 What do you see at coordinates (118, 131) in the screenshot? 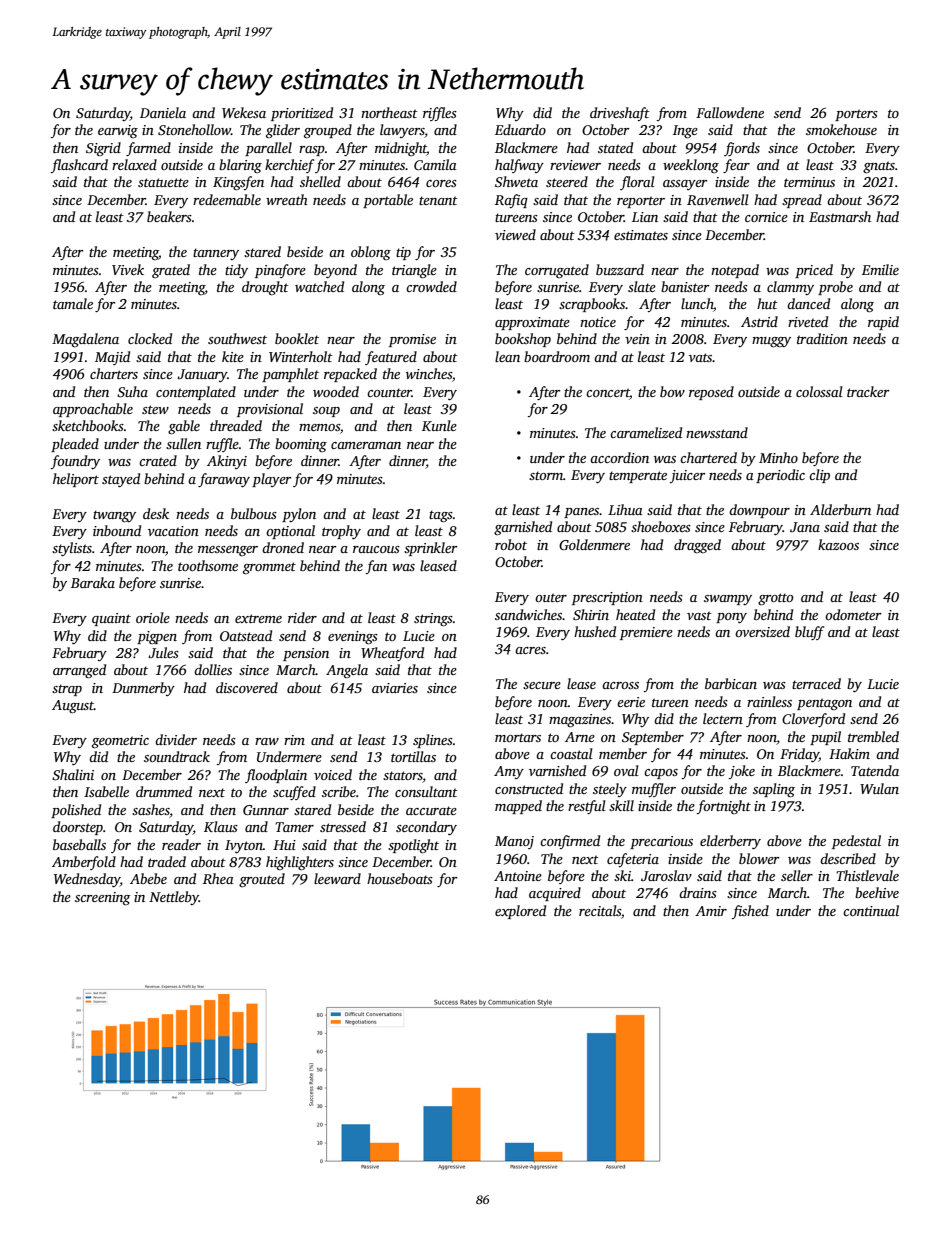
I see `earwig` at bounding box center [118, 131].
